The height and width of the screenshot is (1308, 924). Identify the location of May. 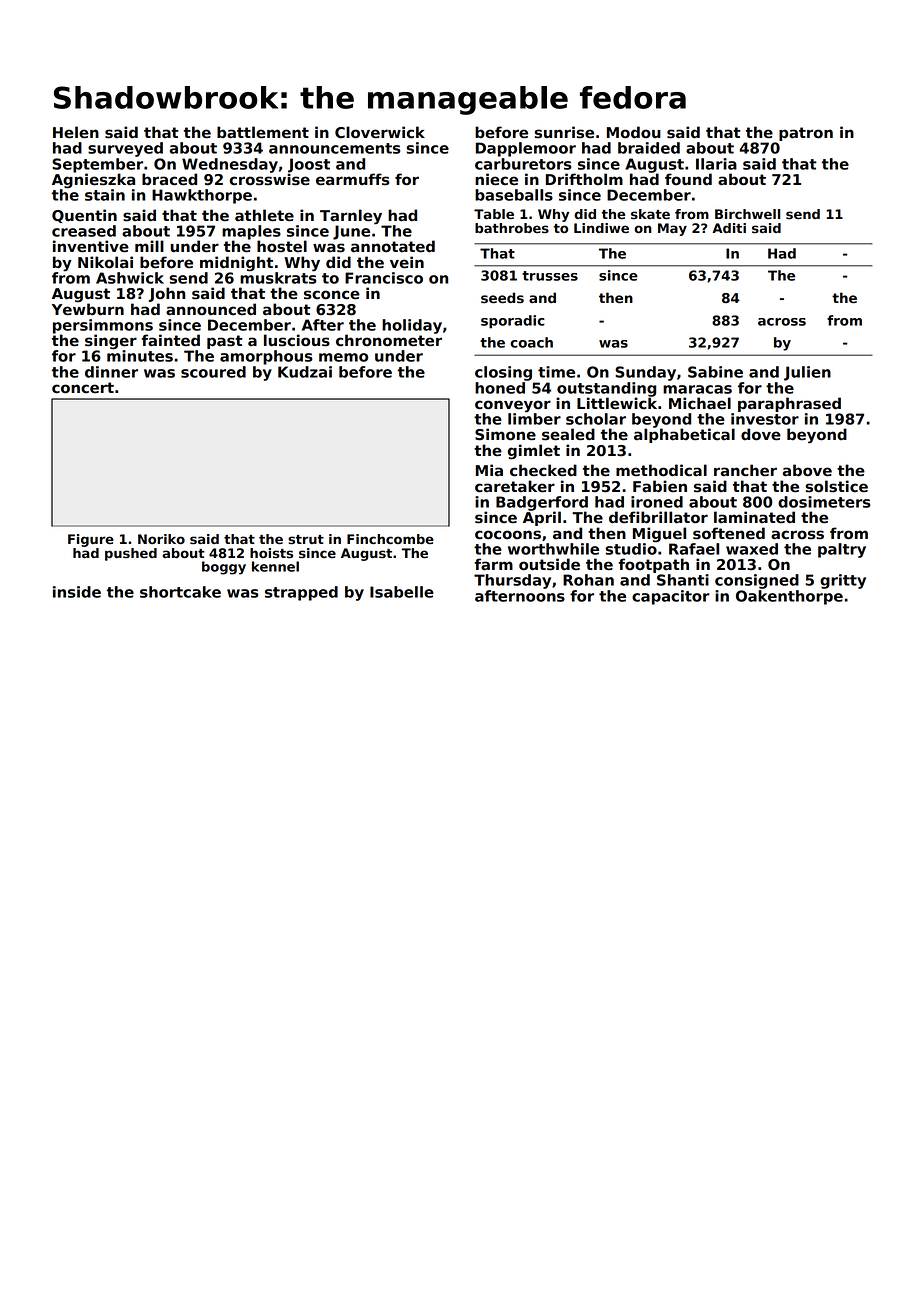
(672, 229).
